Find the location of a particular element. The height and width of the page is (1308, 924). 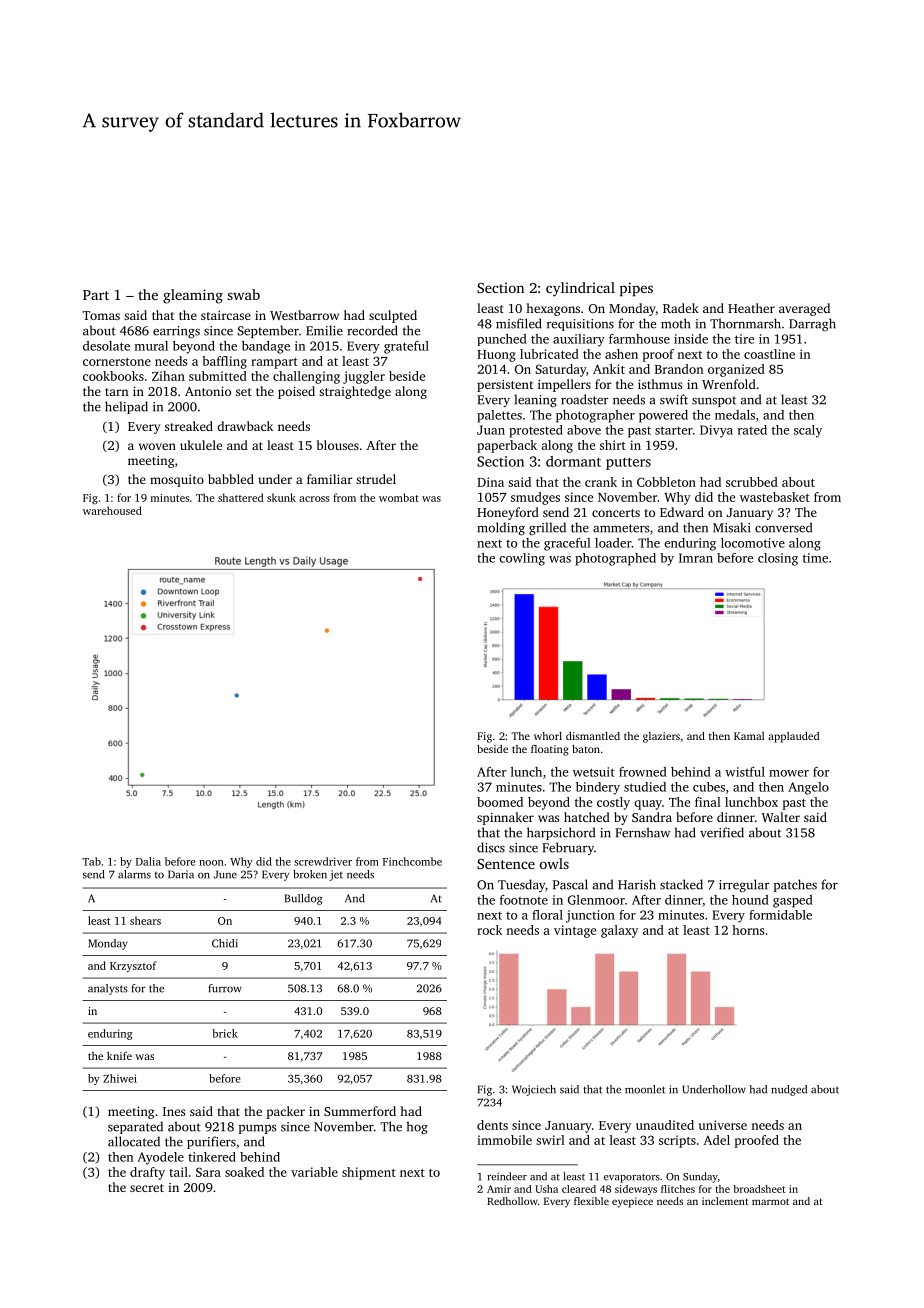

smudges is located at coordinates (535, 498).
